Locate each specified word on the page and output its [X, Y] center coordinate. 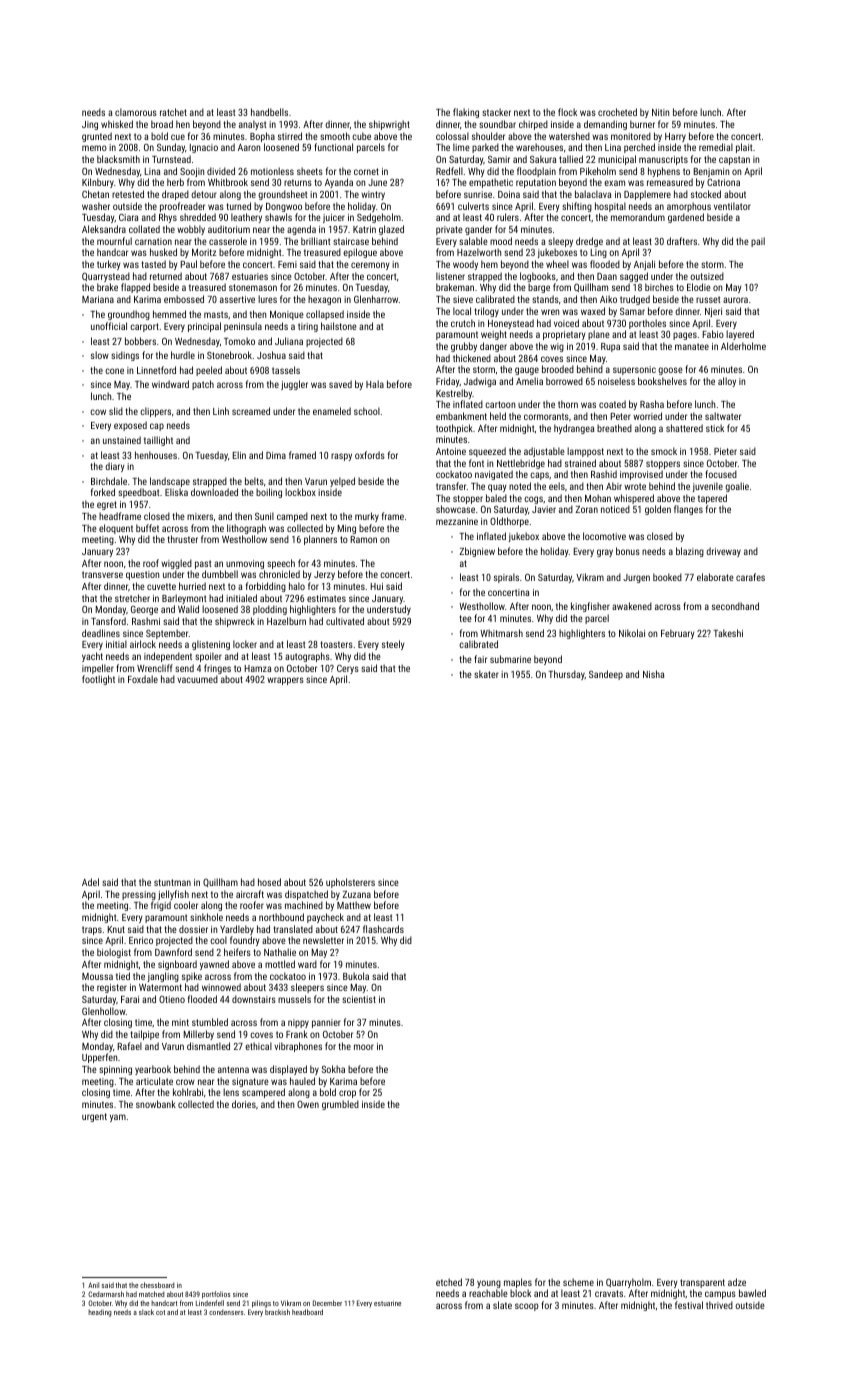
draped [175, 195]
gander [478, 230]
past [203, 564]
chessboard [157, 1285]
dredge [589, 242]
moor [364, 1047]
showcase [455, 509]
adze [737, 1282]
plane [599, 335]
